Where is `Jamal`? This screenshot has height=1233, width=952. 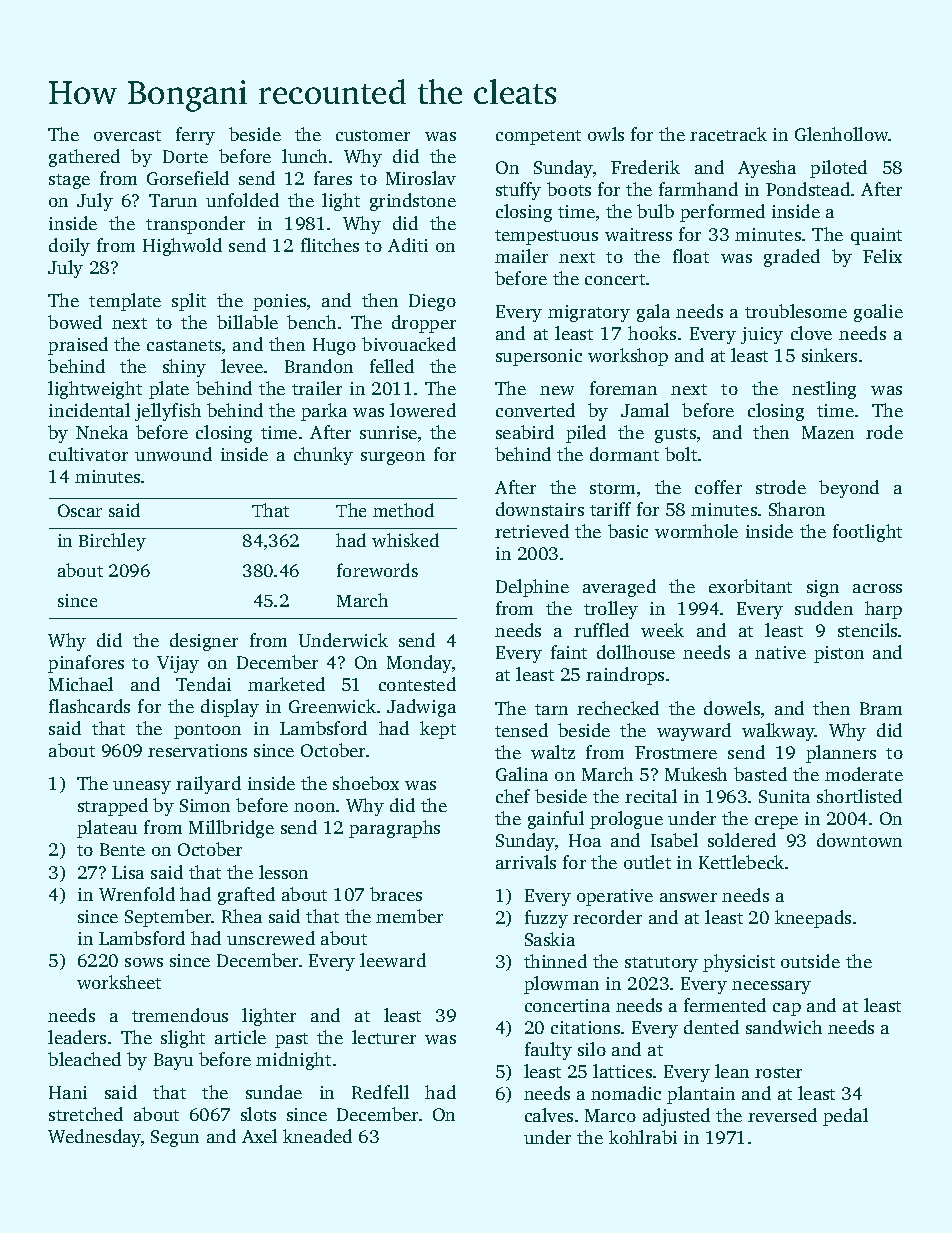 Jamal is located at coordinates (645, 410).
